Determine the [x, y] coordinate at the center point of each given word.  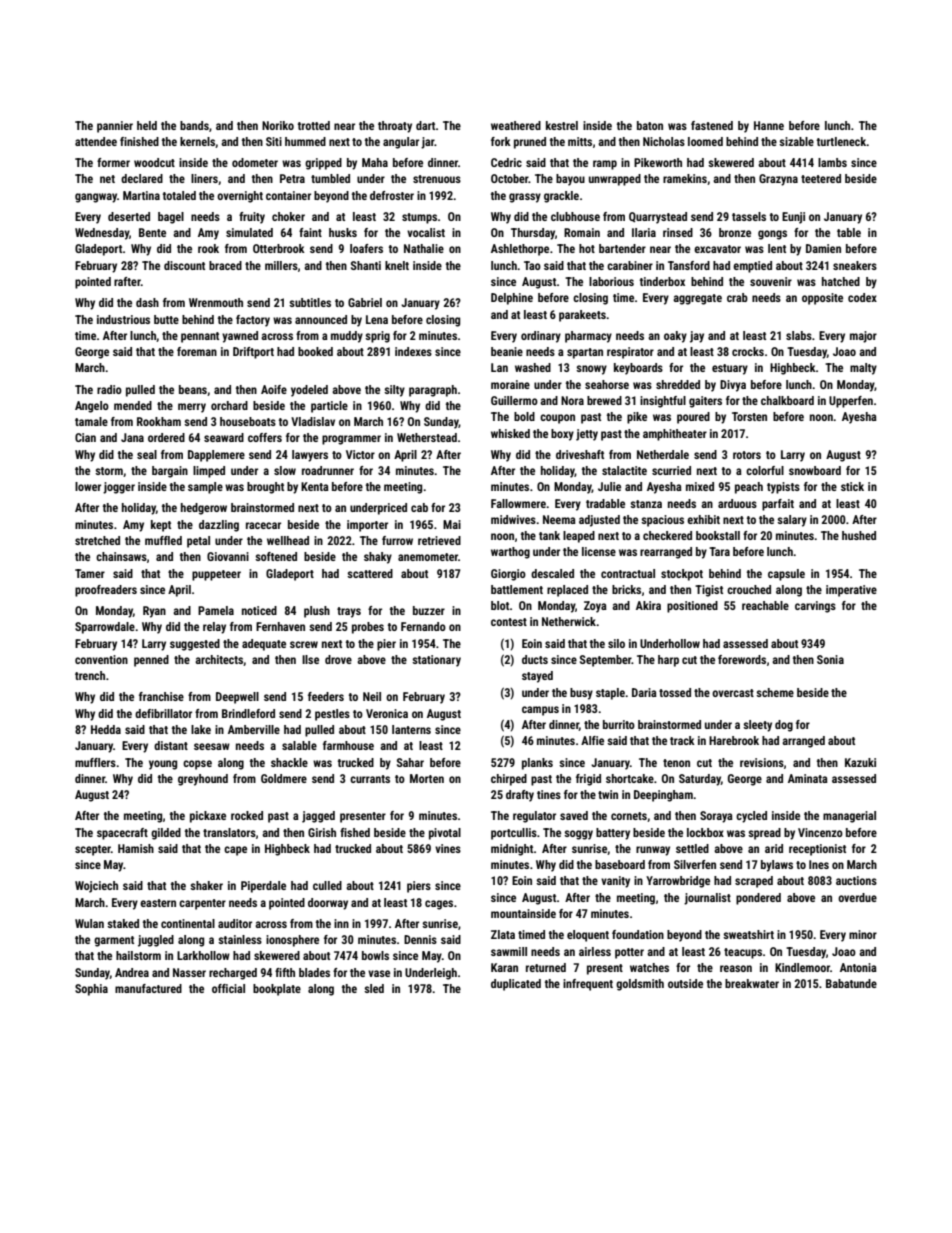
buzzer [429, 610]
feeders [326, 696]
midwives [513, 519]
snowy [591, 370]
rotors [747, 455]
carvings [815, 607]
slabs [799, 335]
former [113, 162]
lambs [832, 162]
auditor [235, 923]
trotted [314, 125]
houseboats [248, 421]
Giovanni [228, 556]
